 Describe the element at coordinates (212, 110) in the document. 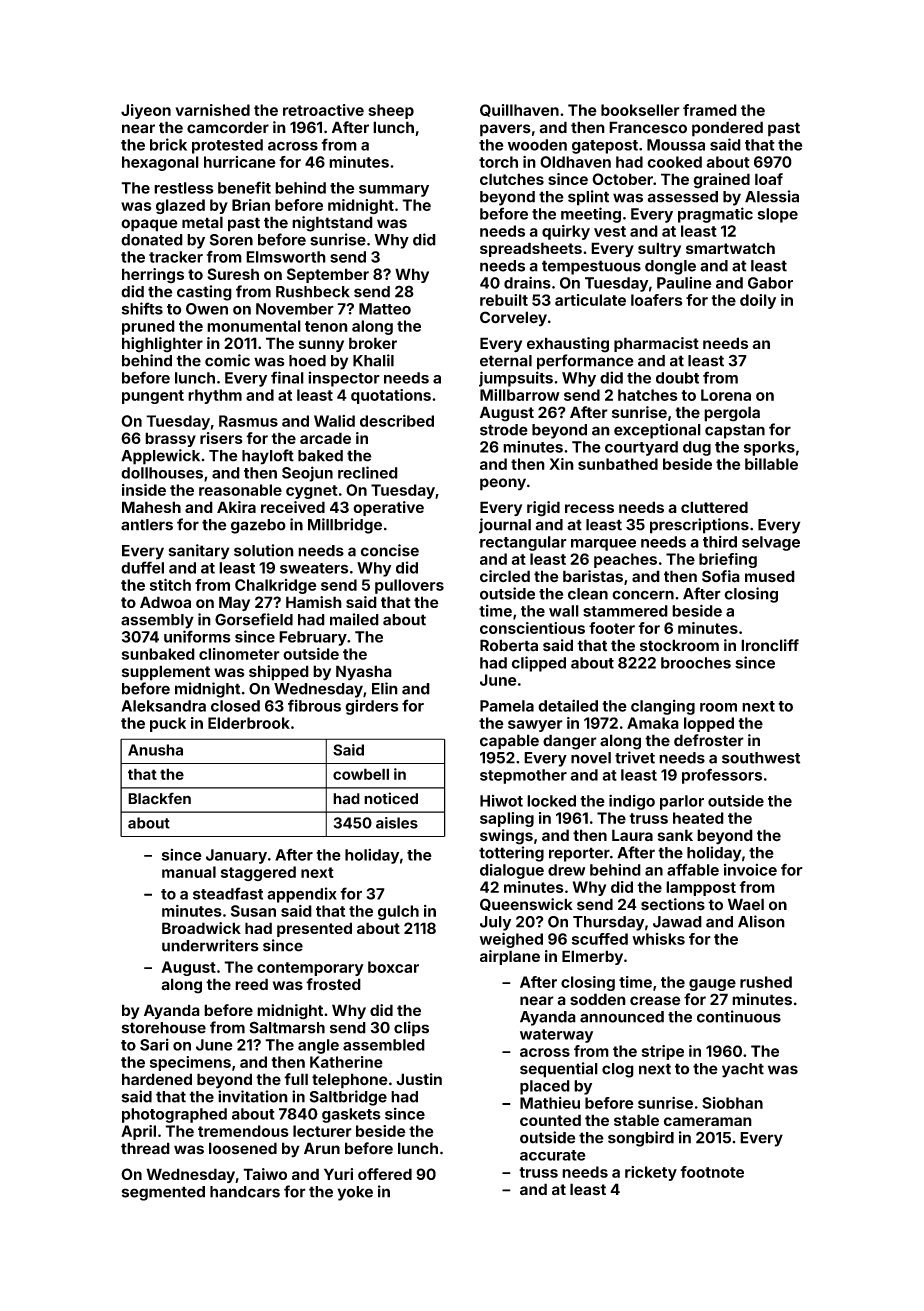

I see `varnished` at that location.
